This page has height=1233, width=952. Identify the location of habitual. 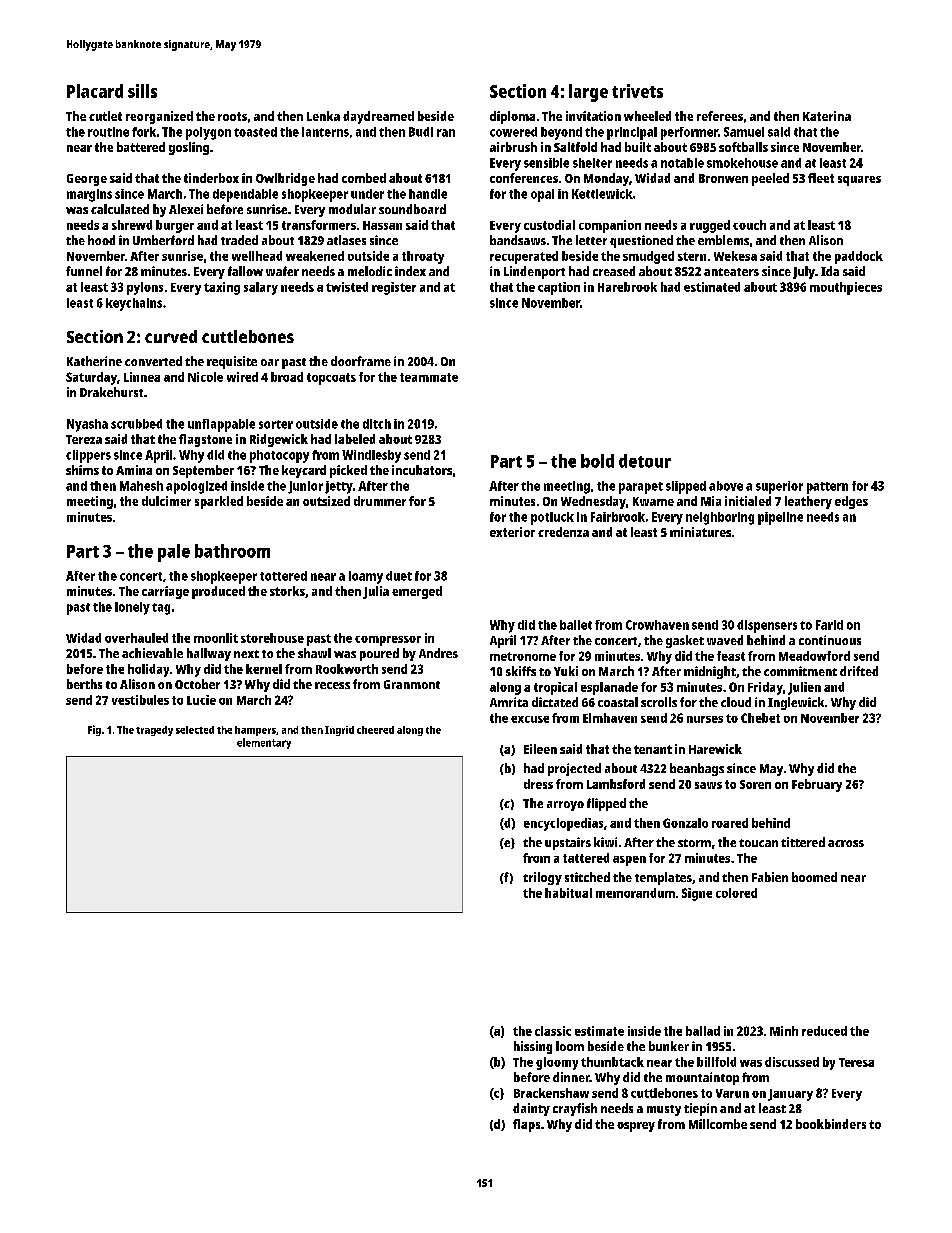
(568, 893).
